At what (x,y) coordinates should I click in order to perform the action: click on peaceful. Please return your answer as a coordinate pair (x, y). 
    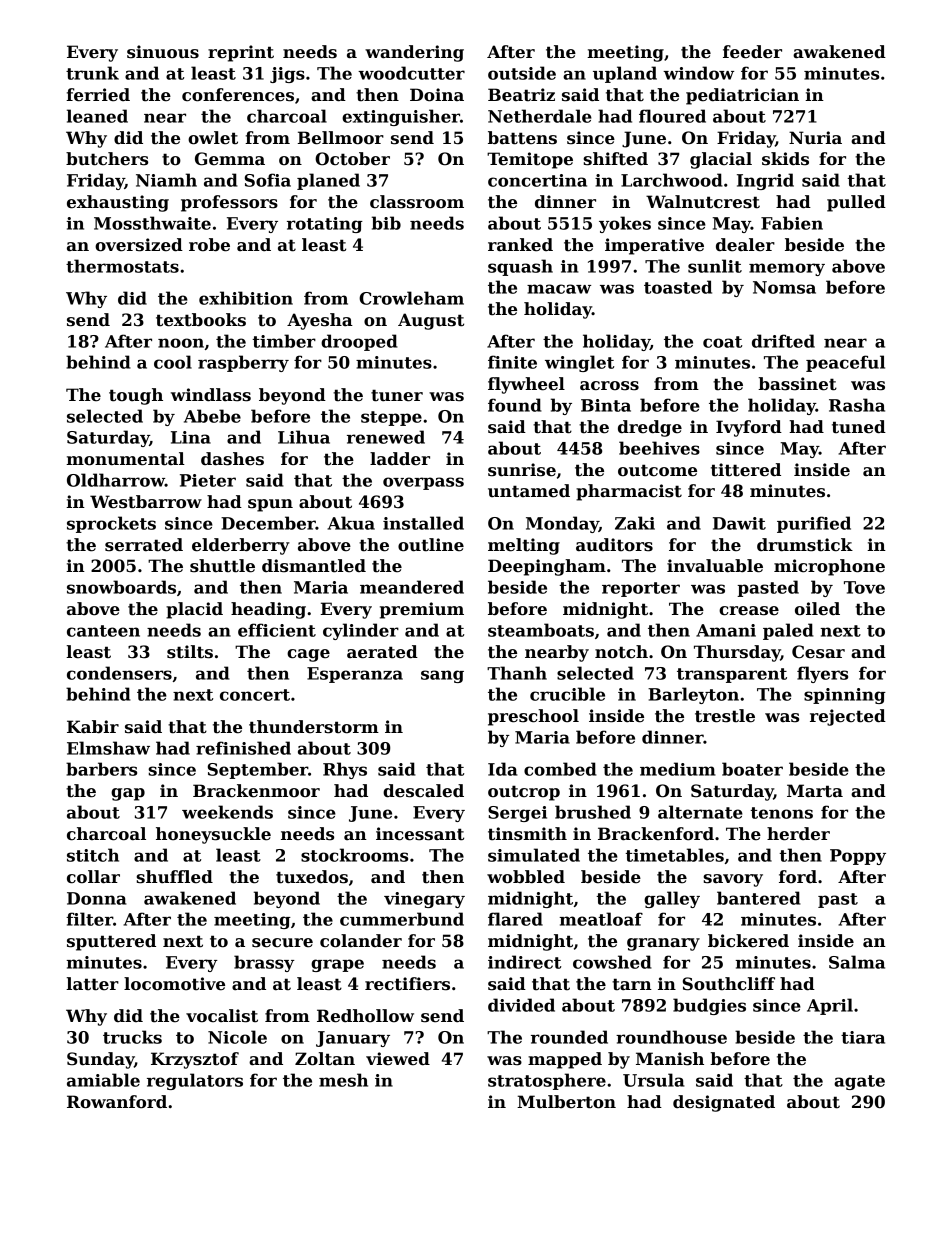
    Looking at the image, I should click on (845, 363).
